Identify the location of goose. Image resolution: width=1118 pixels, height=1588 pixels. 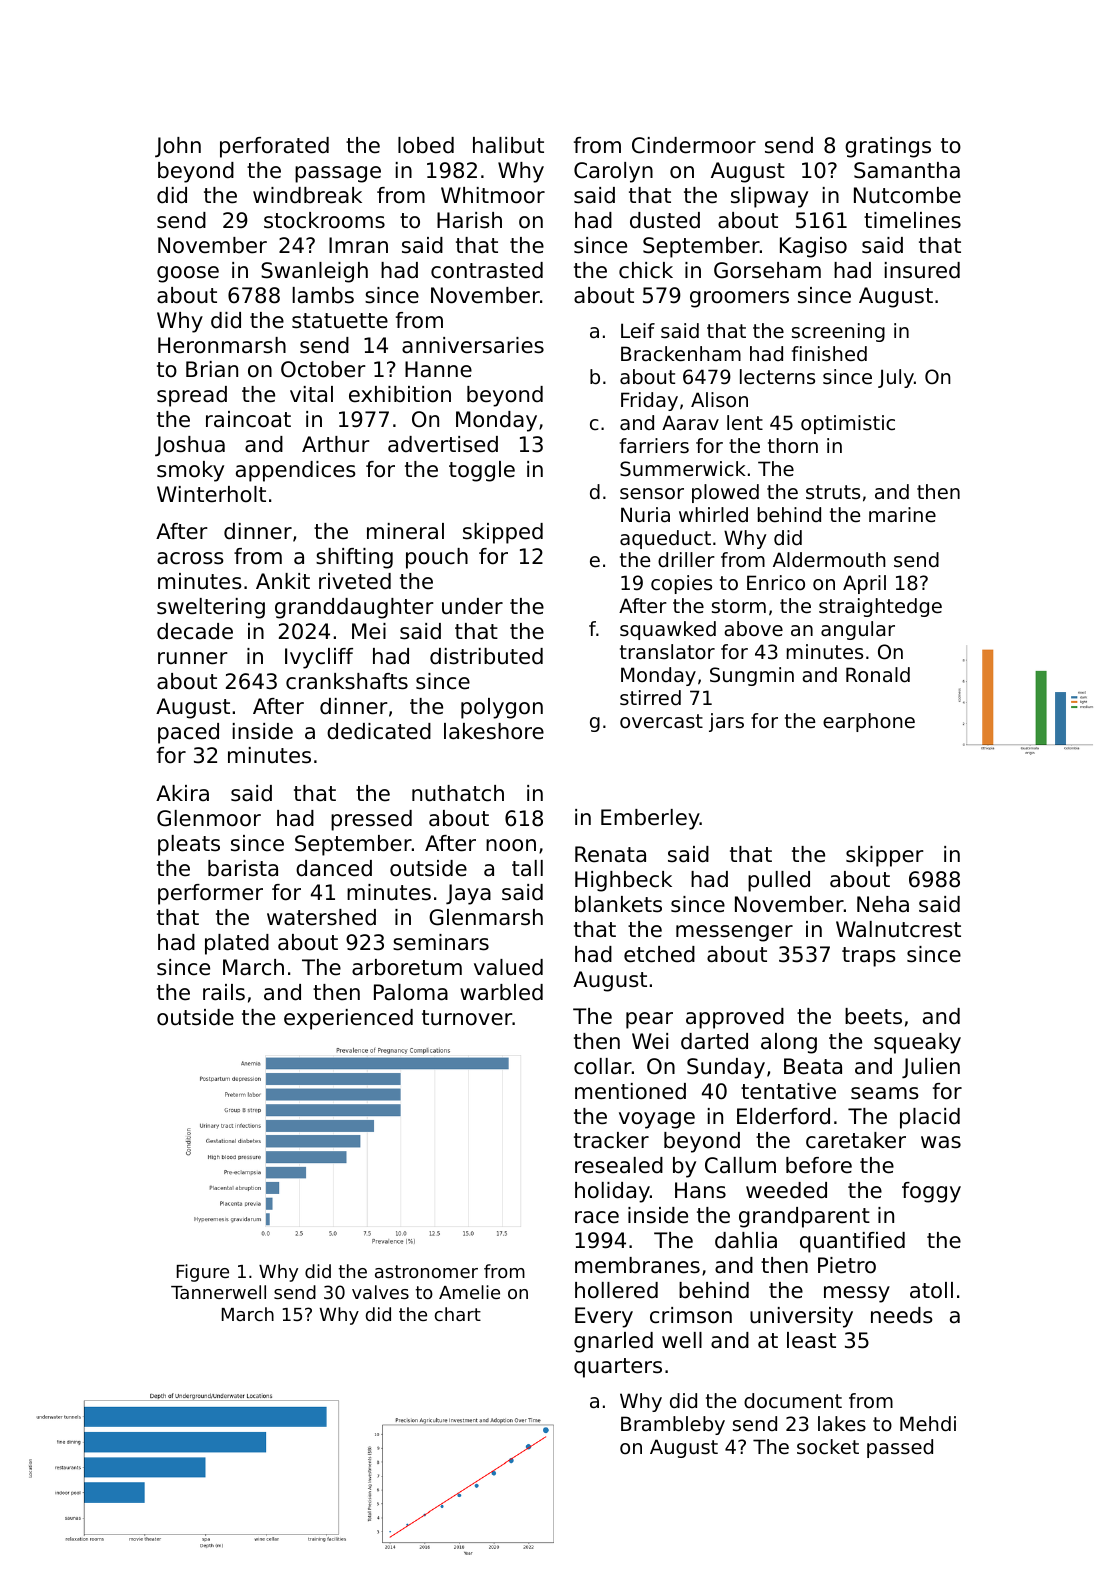
(188, 274).
